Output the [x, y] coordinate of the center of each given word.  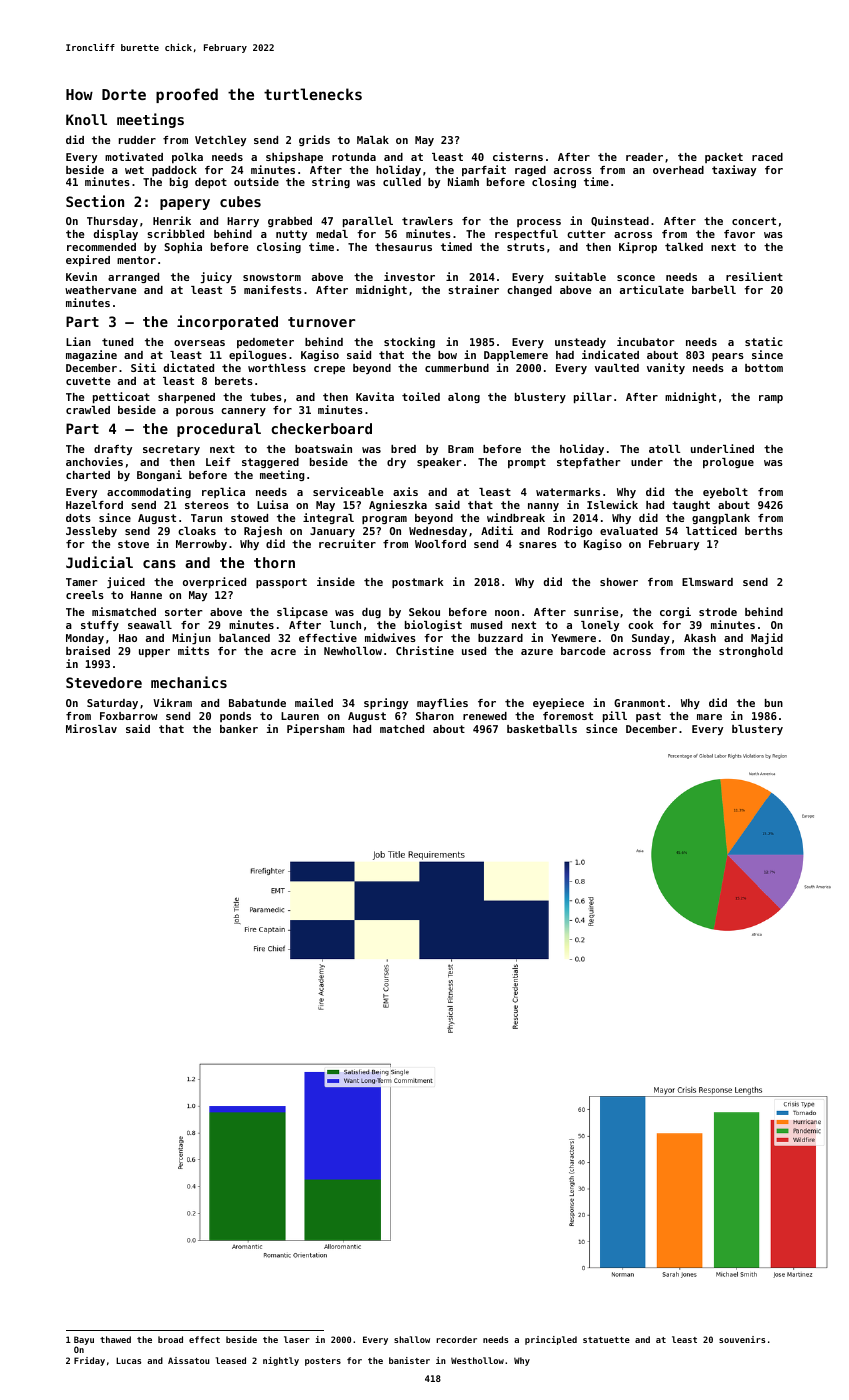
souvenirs [742, 1339]
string [331, 182]
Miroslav [91, 728]
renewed [485, 716]
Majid [767, 638]
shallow [412, 1339]
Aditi [497, 530]
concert [754, 221]
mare [709, 717]
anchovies [94, 461]
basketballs [542, 729]
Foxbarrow [129, 716]
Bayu [84, 1340]
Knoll [86, 119]
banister [409, 1360]
